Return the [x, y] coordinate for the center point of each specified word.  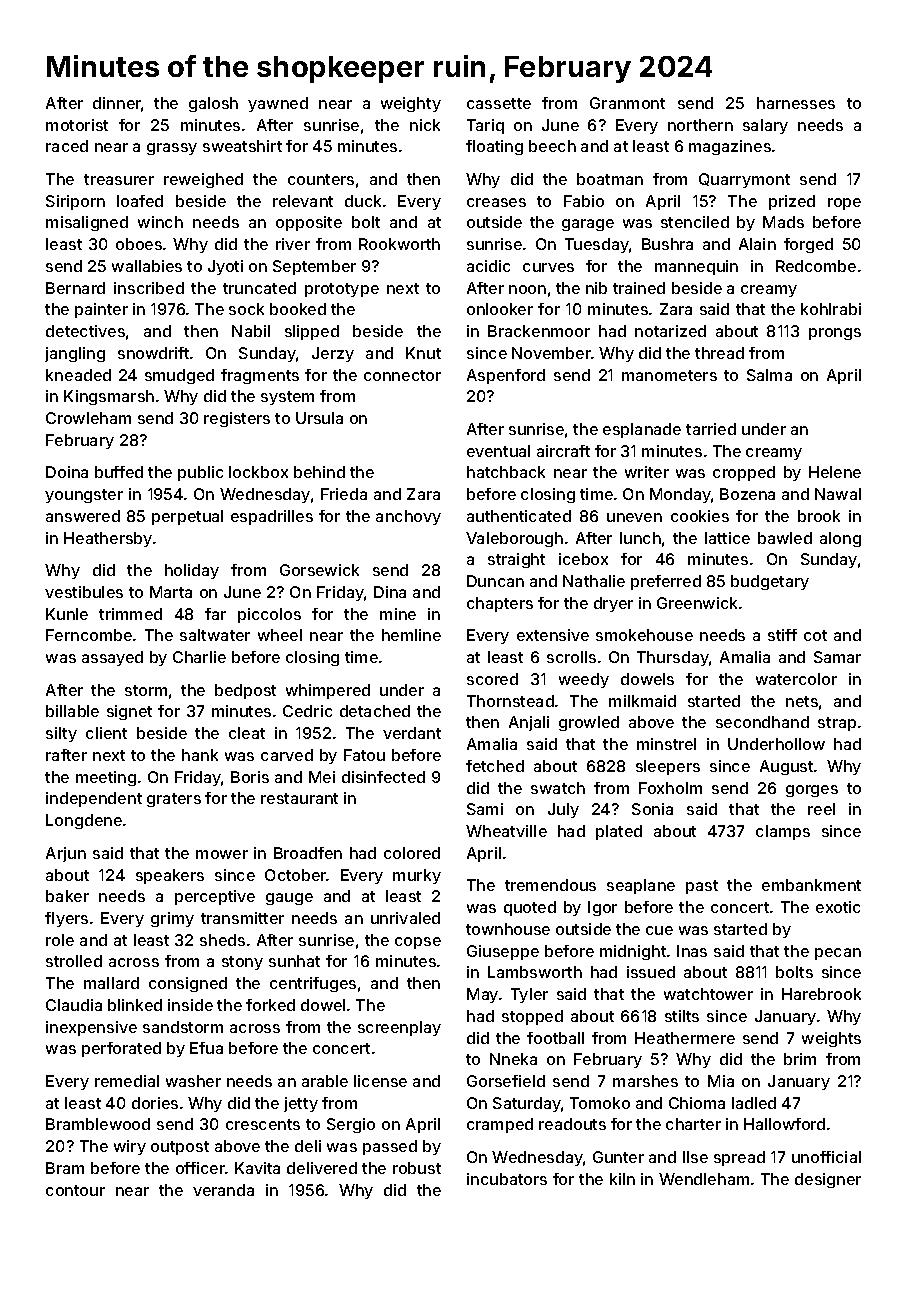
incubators [507, 1179]
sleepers [668, 767]
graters [174, 800]
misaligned [87, 223]
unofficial [826, 1157]
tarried [711, 429]
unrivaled [405, 918]
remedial [127, 1081]
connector [402, 375]
